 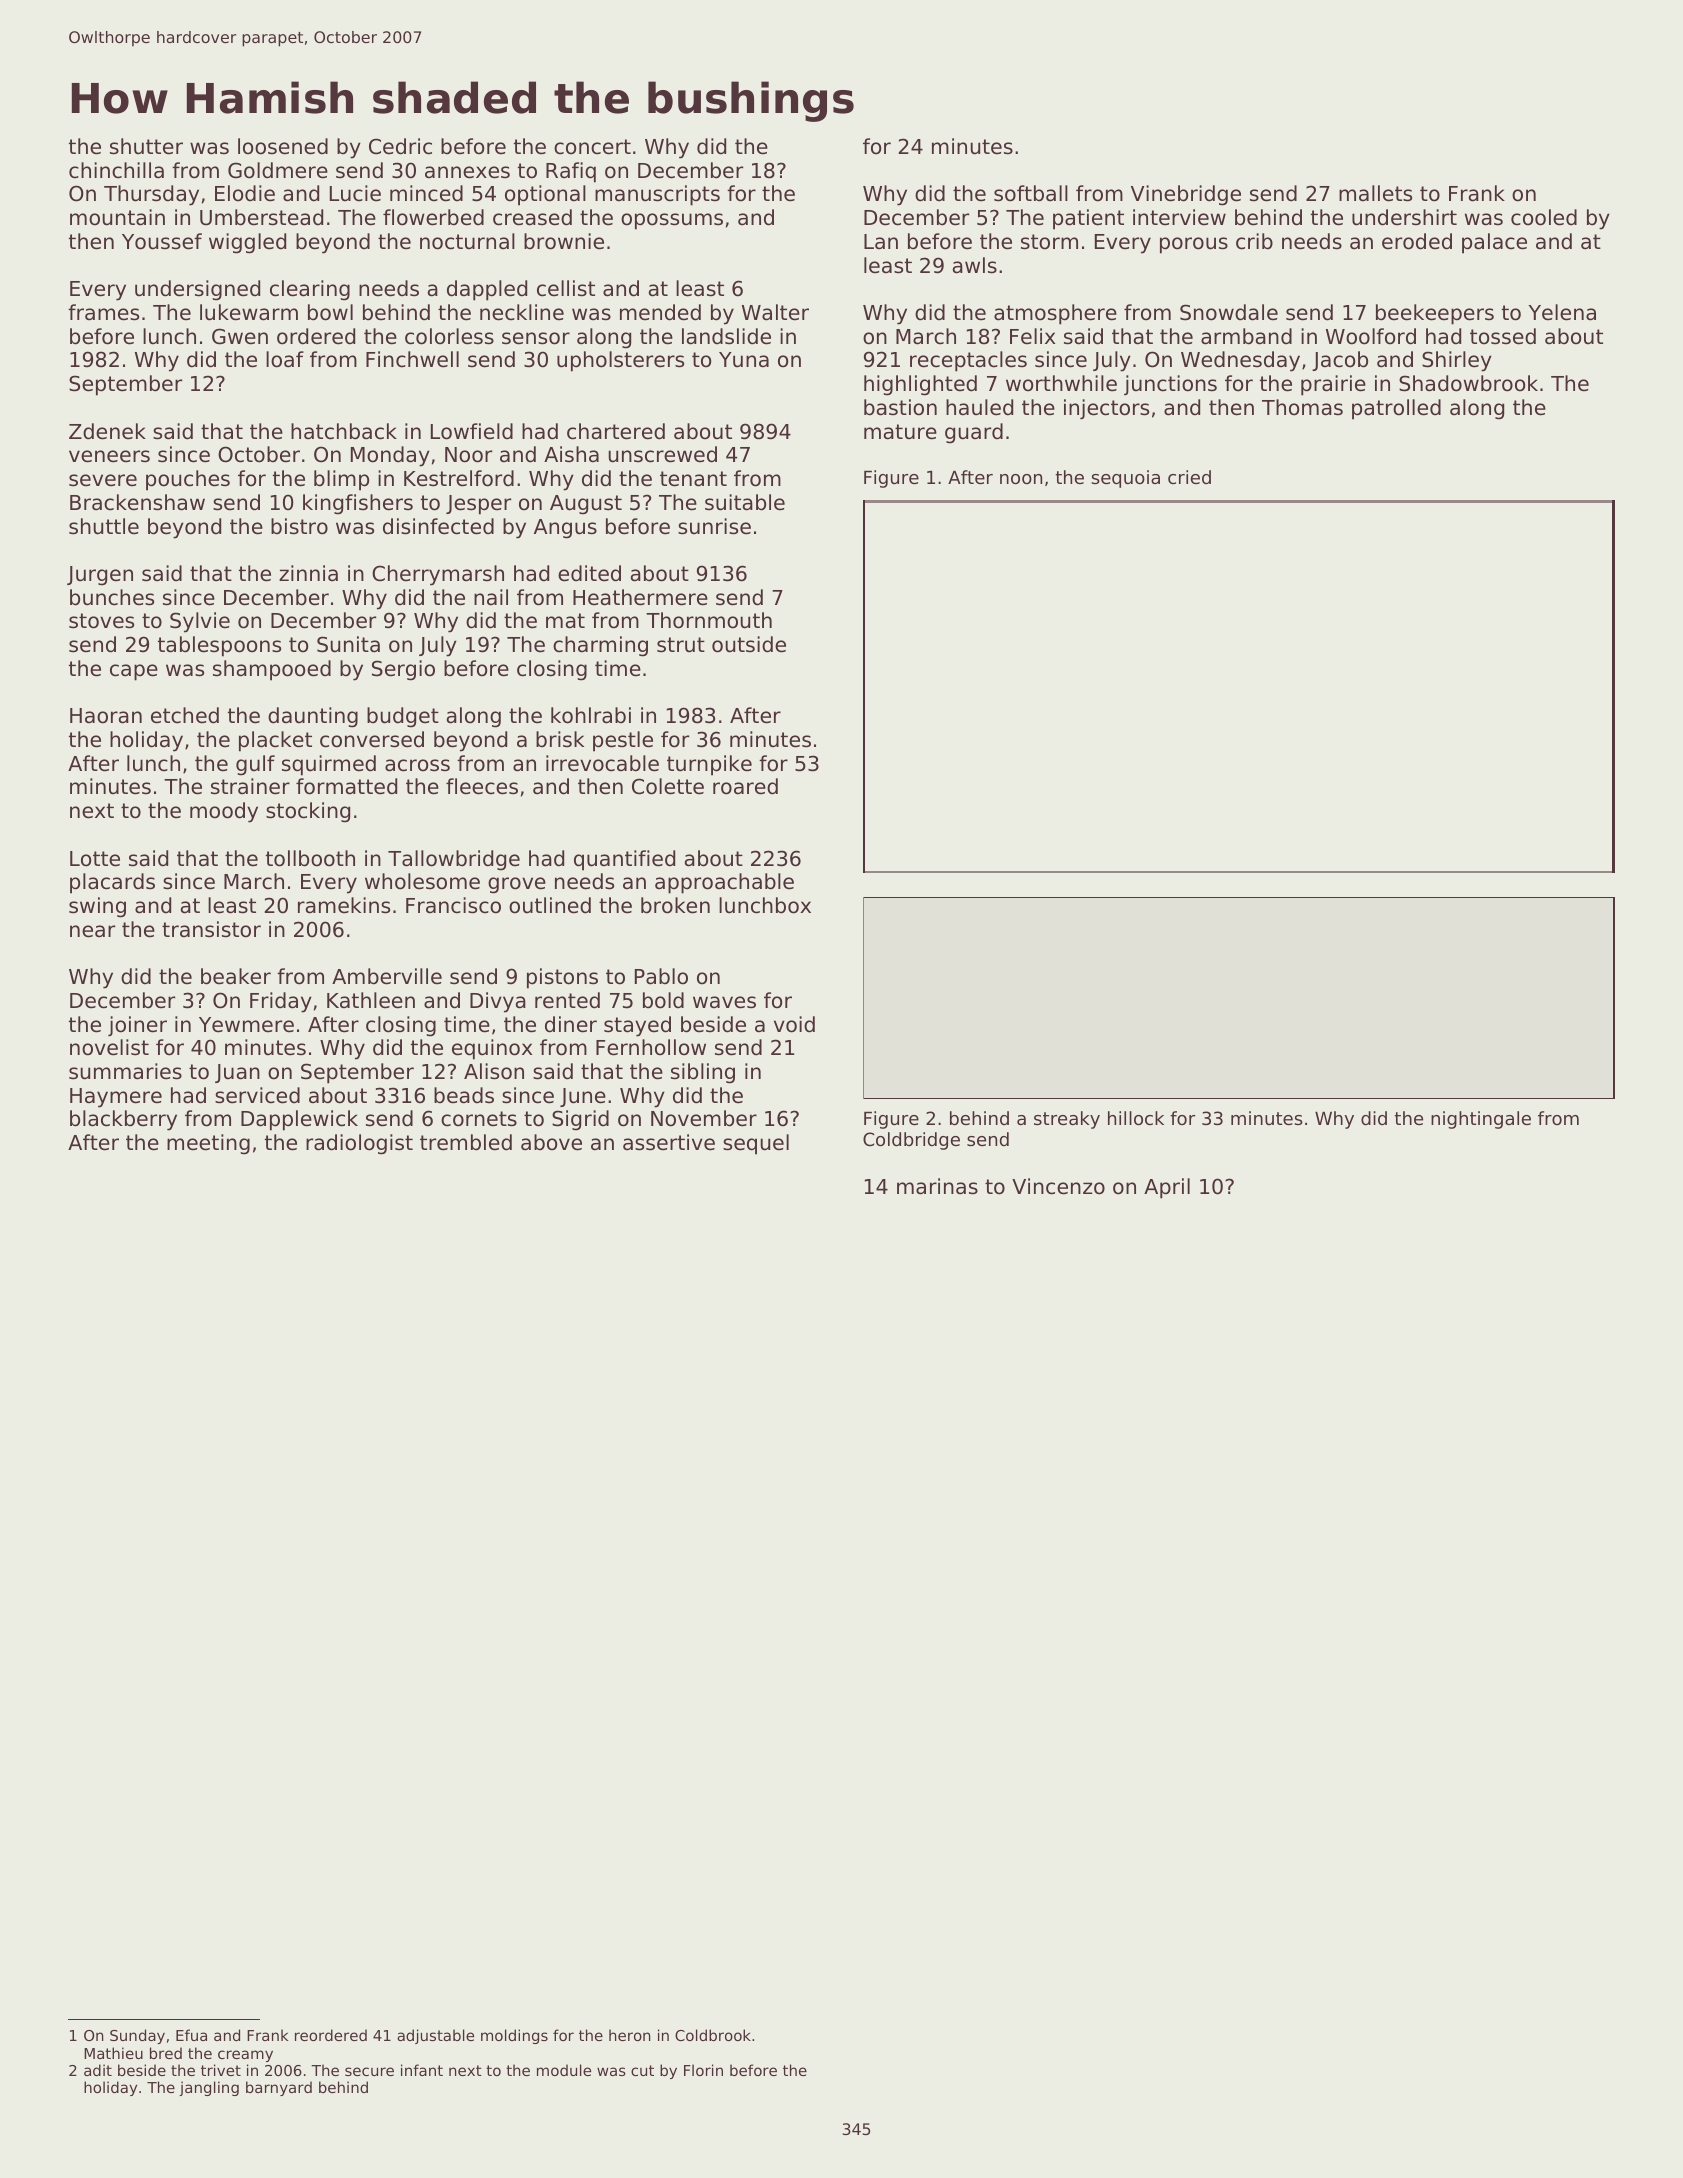 I want to click on marinas, so click(x=937, y=1186).
